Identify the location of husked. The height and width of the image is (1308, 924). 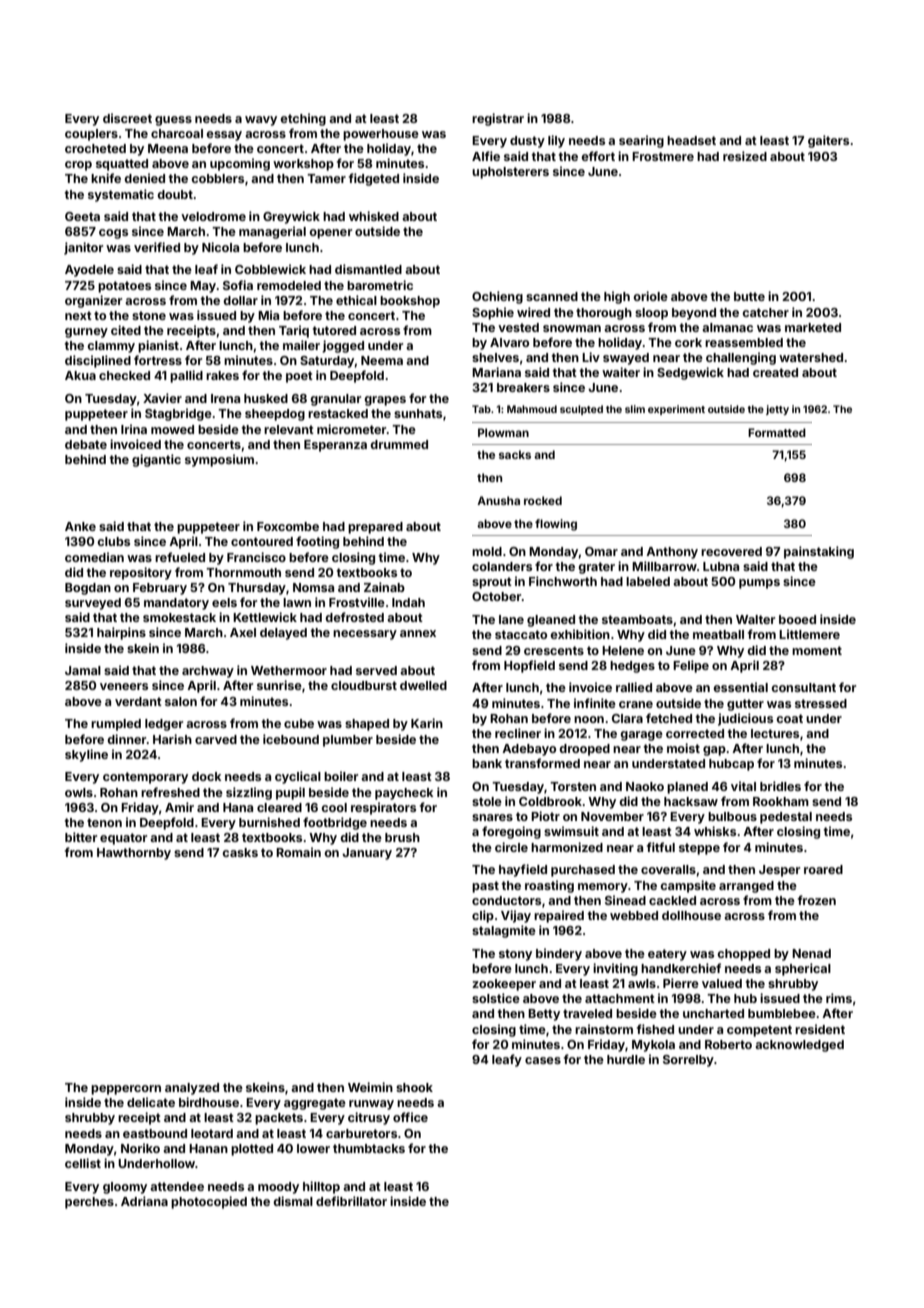
(266, 398).
